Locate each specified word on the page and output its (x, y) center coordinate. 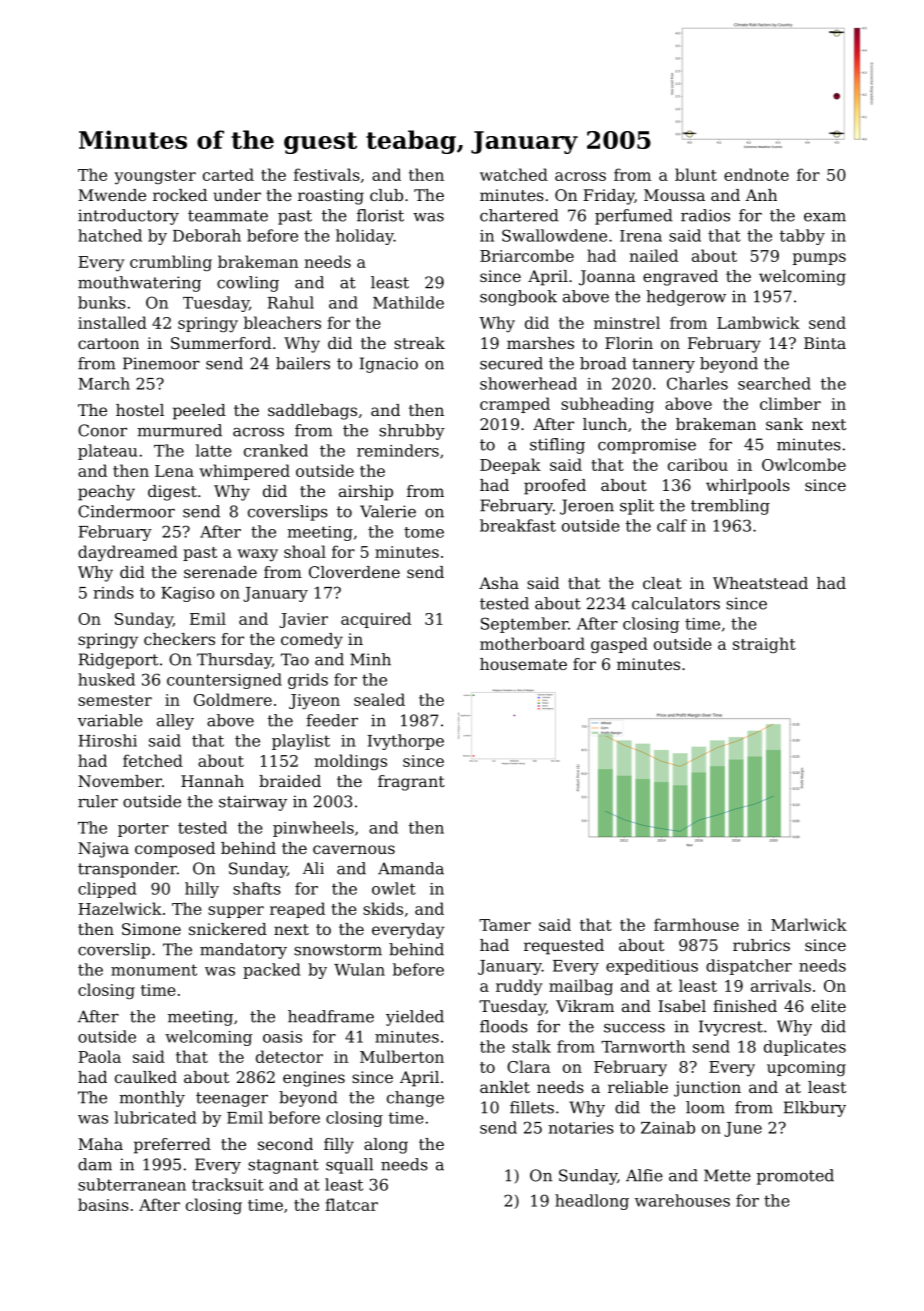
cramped (515, 405)
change (415, 1099)
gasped (619, 645)
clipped (107, 890)
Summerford (221, 343)
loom (705, 1107)
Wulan (359, 969)
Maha (100, 1144)
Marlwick (809, 924)
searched (774, 383)
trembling (730, 507)
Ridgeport (118, 661)
